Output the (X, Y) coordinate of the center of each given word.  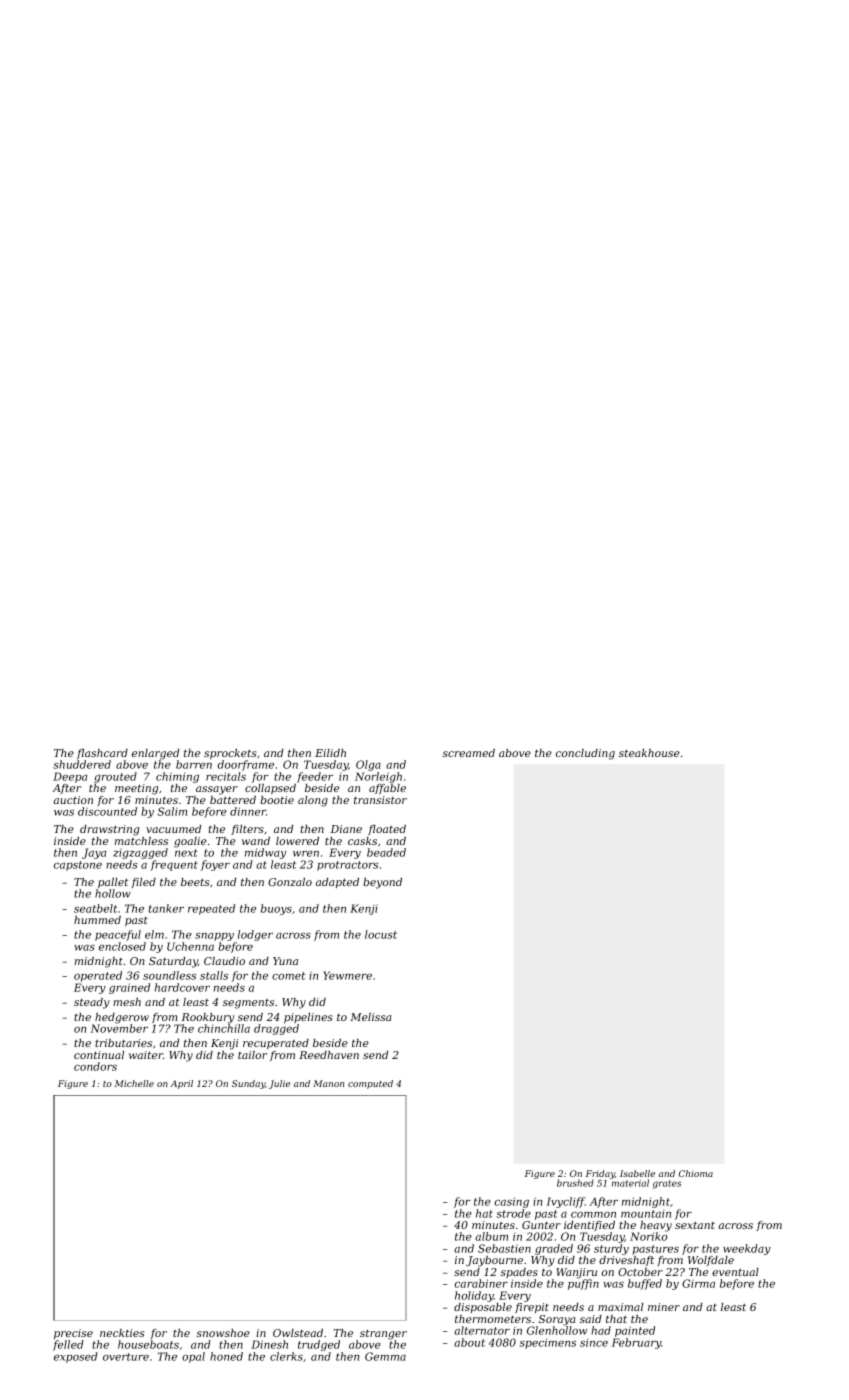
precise (73, 1334)
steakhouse (649, 753)
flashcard (102, 754)
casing (511, 1202)
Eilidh (330, 753)
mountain (646, 1214)
